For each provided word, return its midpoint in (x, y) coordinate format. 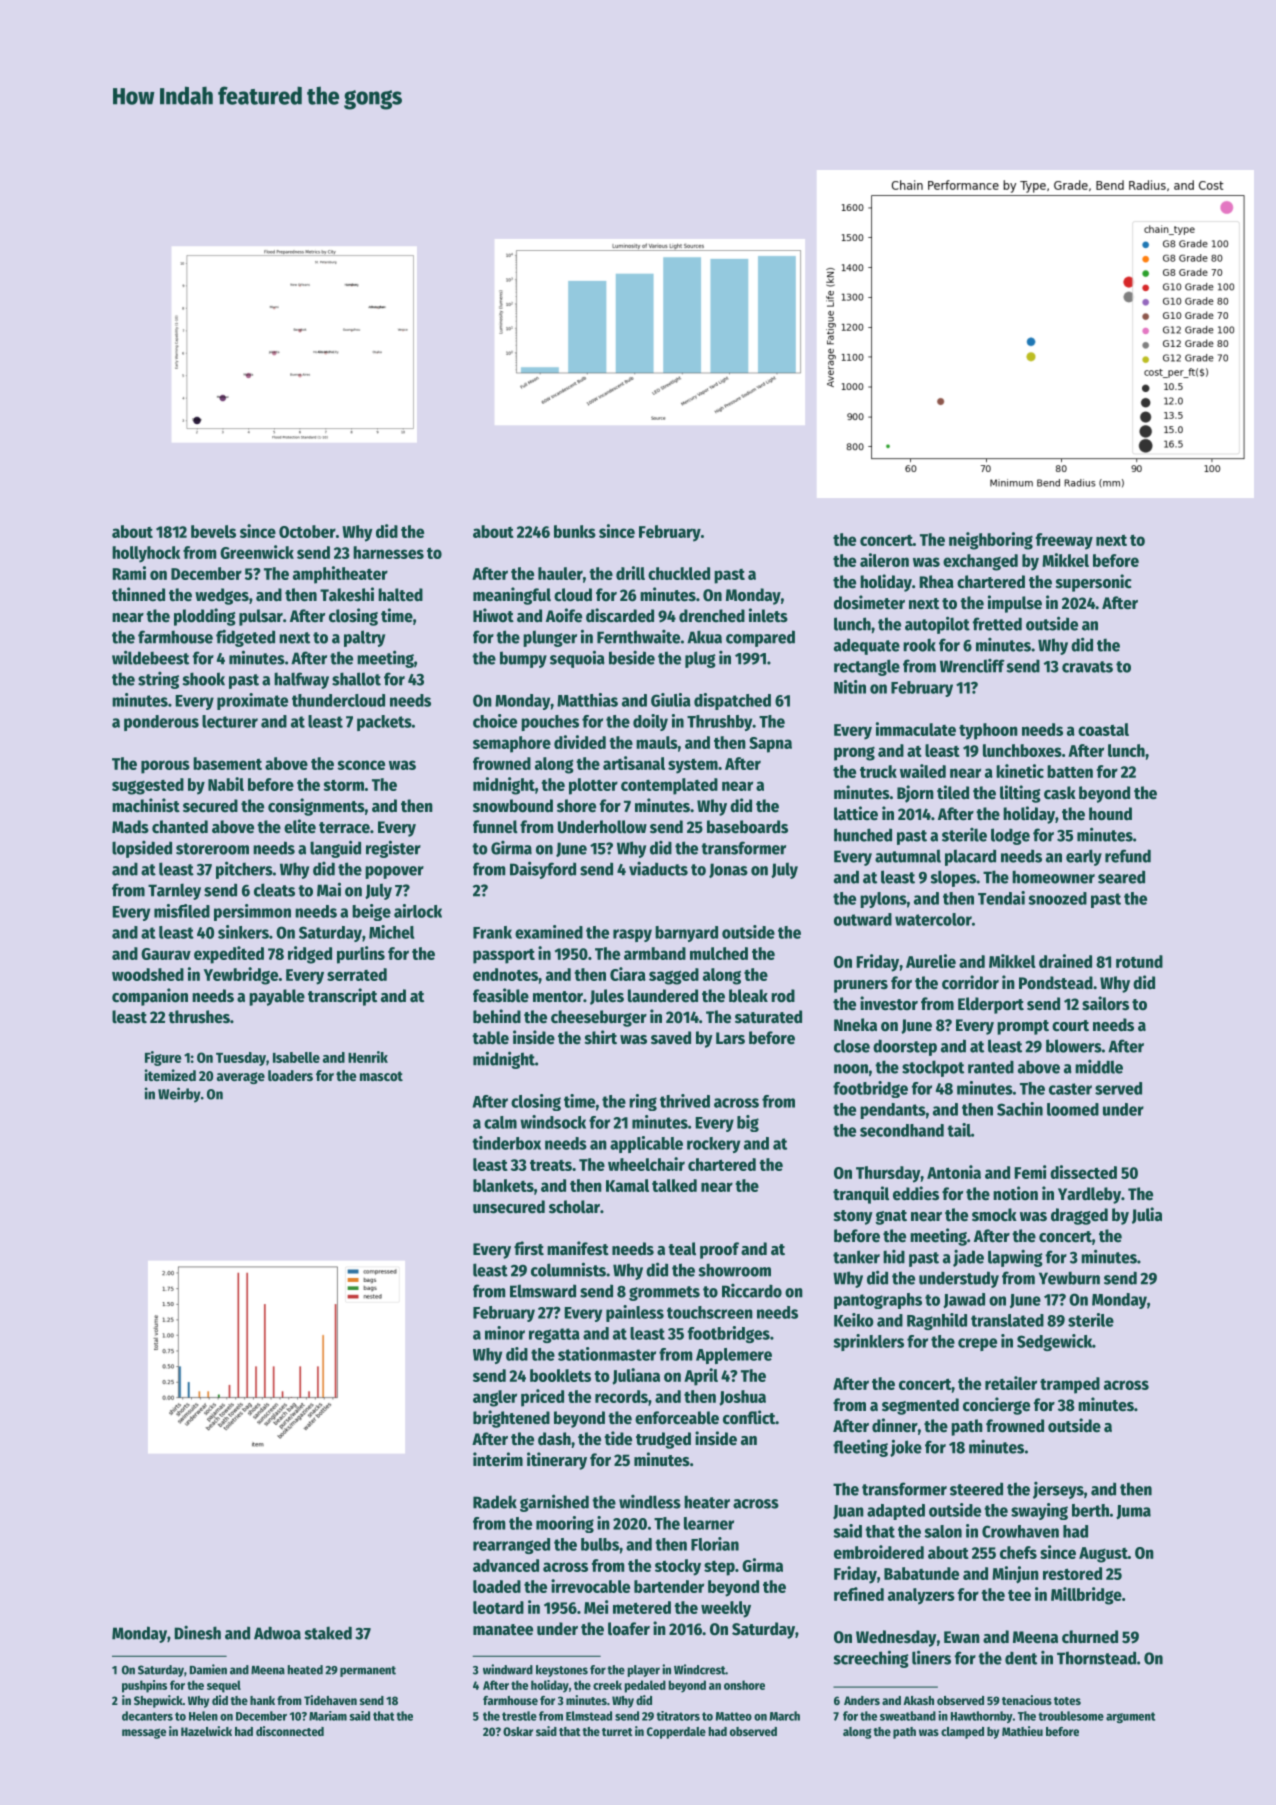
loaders (290, 1075)
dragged (1079, 1216)
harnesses (388, 552)
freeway (1064, 541)
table (490, 1038)
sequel (224, 1686)
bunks (575, 531)
